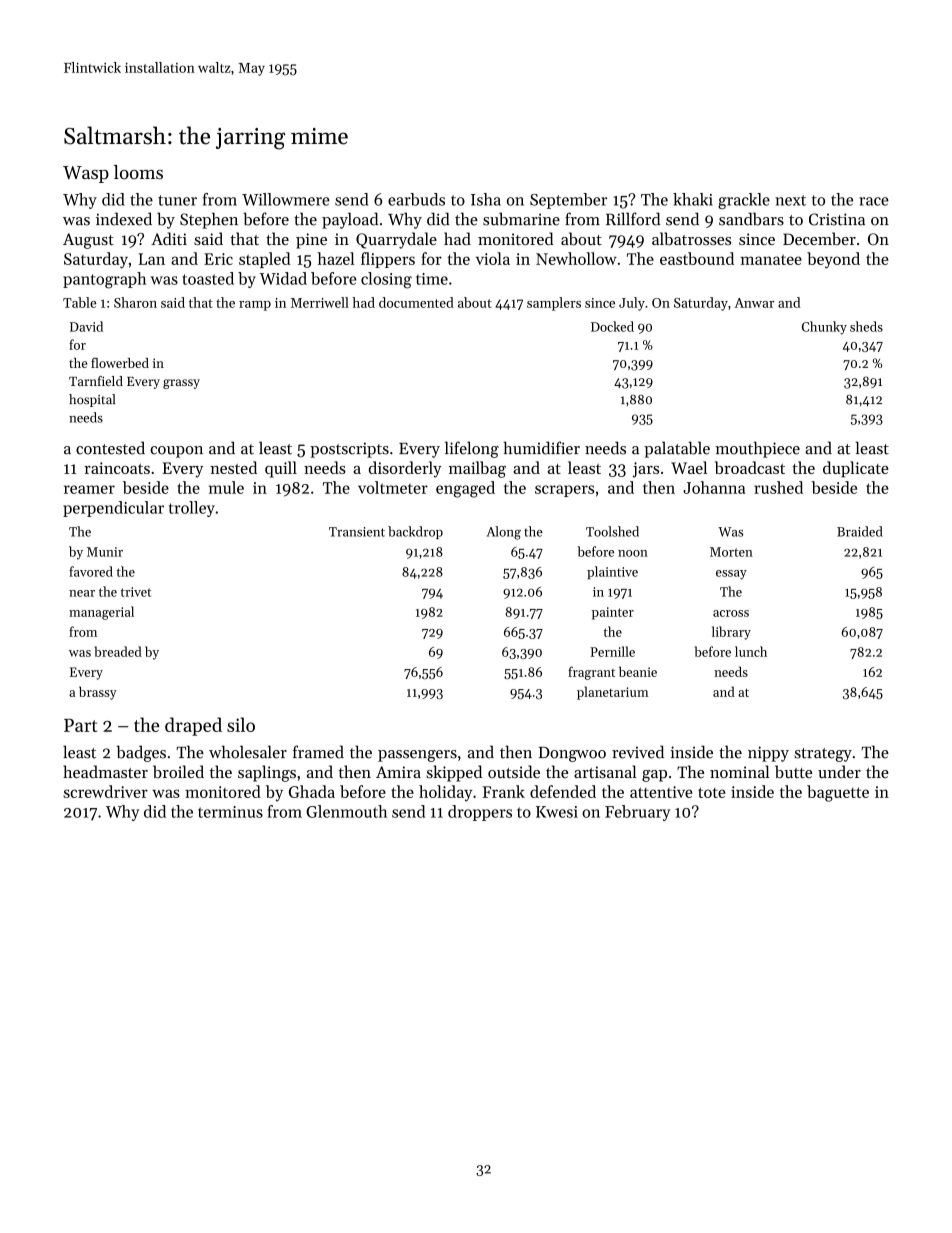 Image resolution: width=952 pixels, height=1233 pixels. What do you see at coordinates (554, 304) in the image?
I see `samplers` at bounding box center [554, 304].
